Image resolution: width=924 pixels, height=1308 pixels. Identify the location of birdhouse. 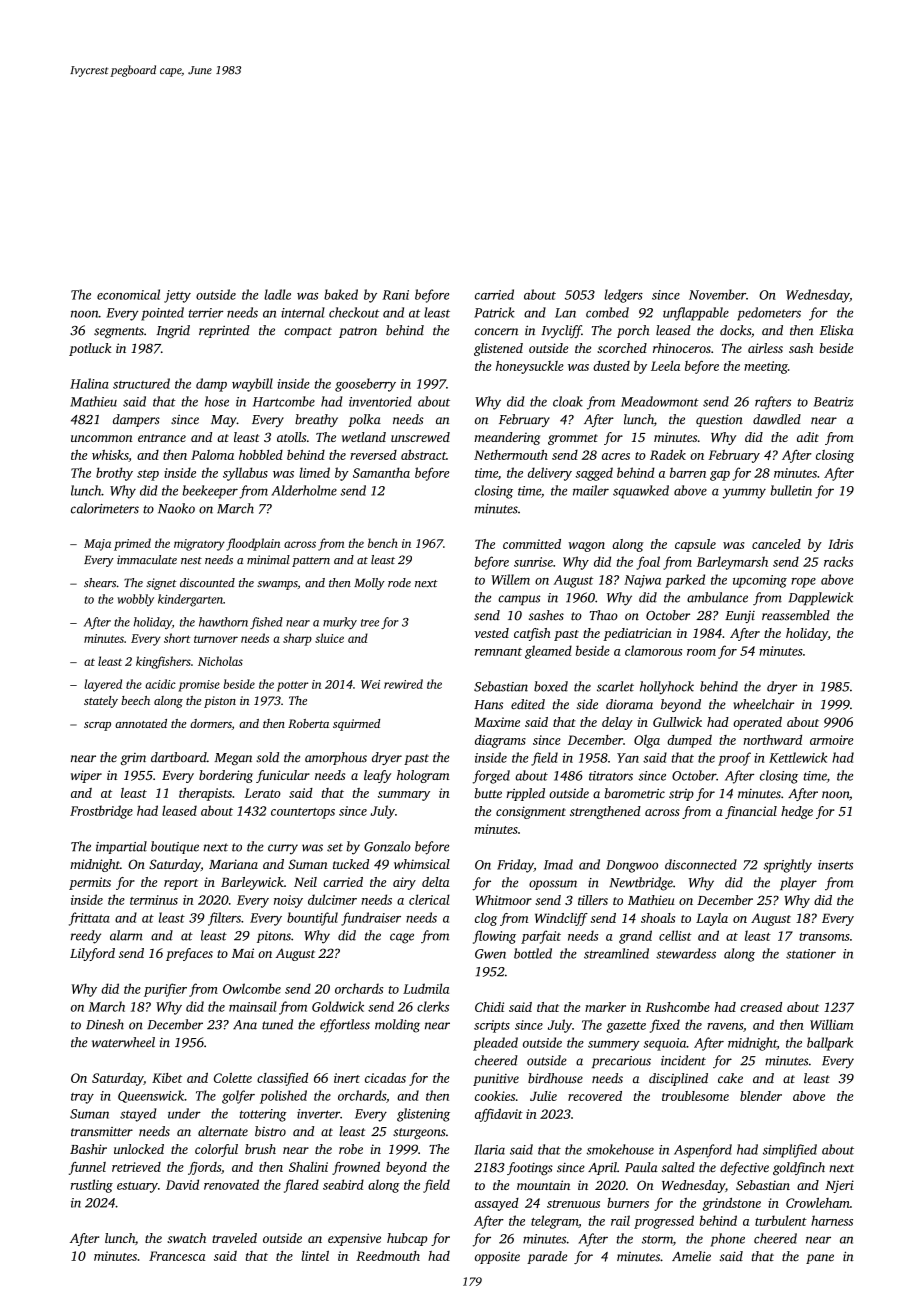
(555, 1078).
